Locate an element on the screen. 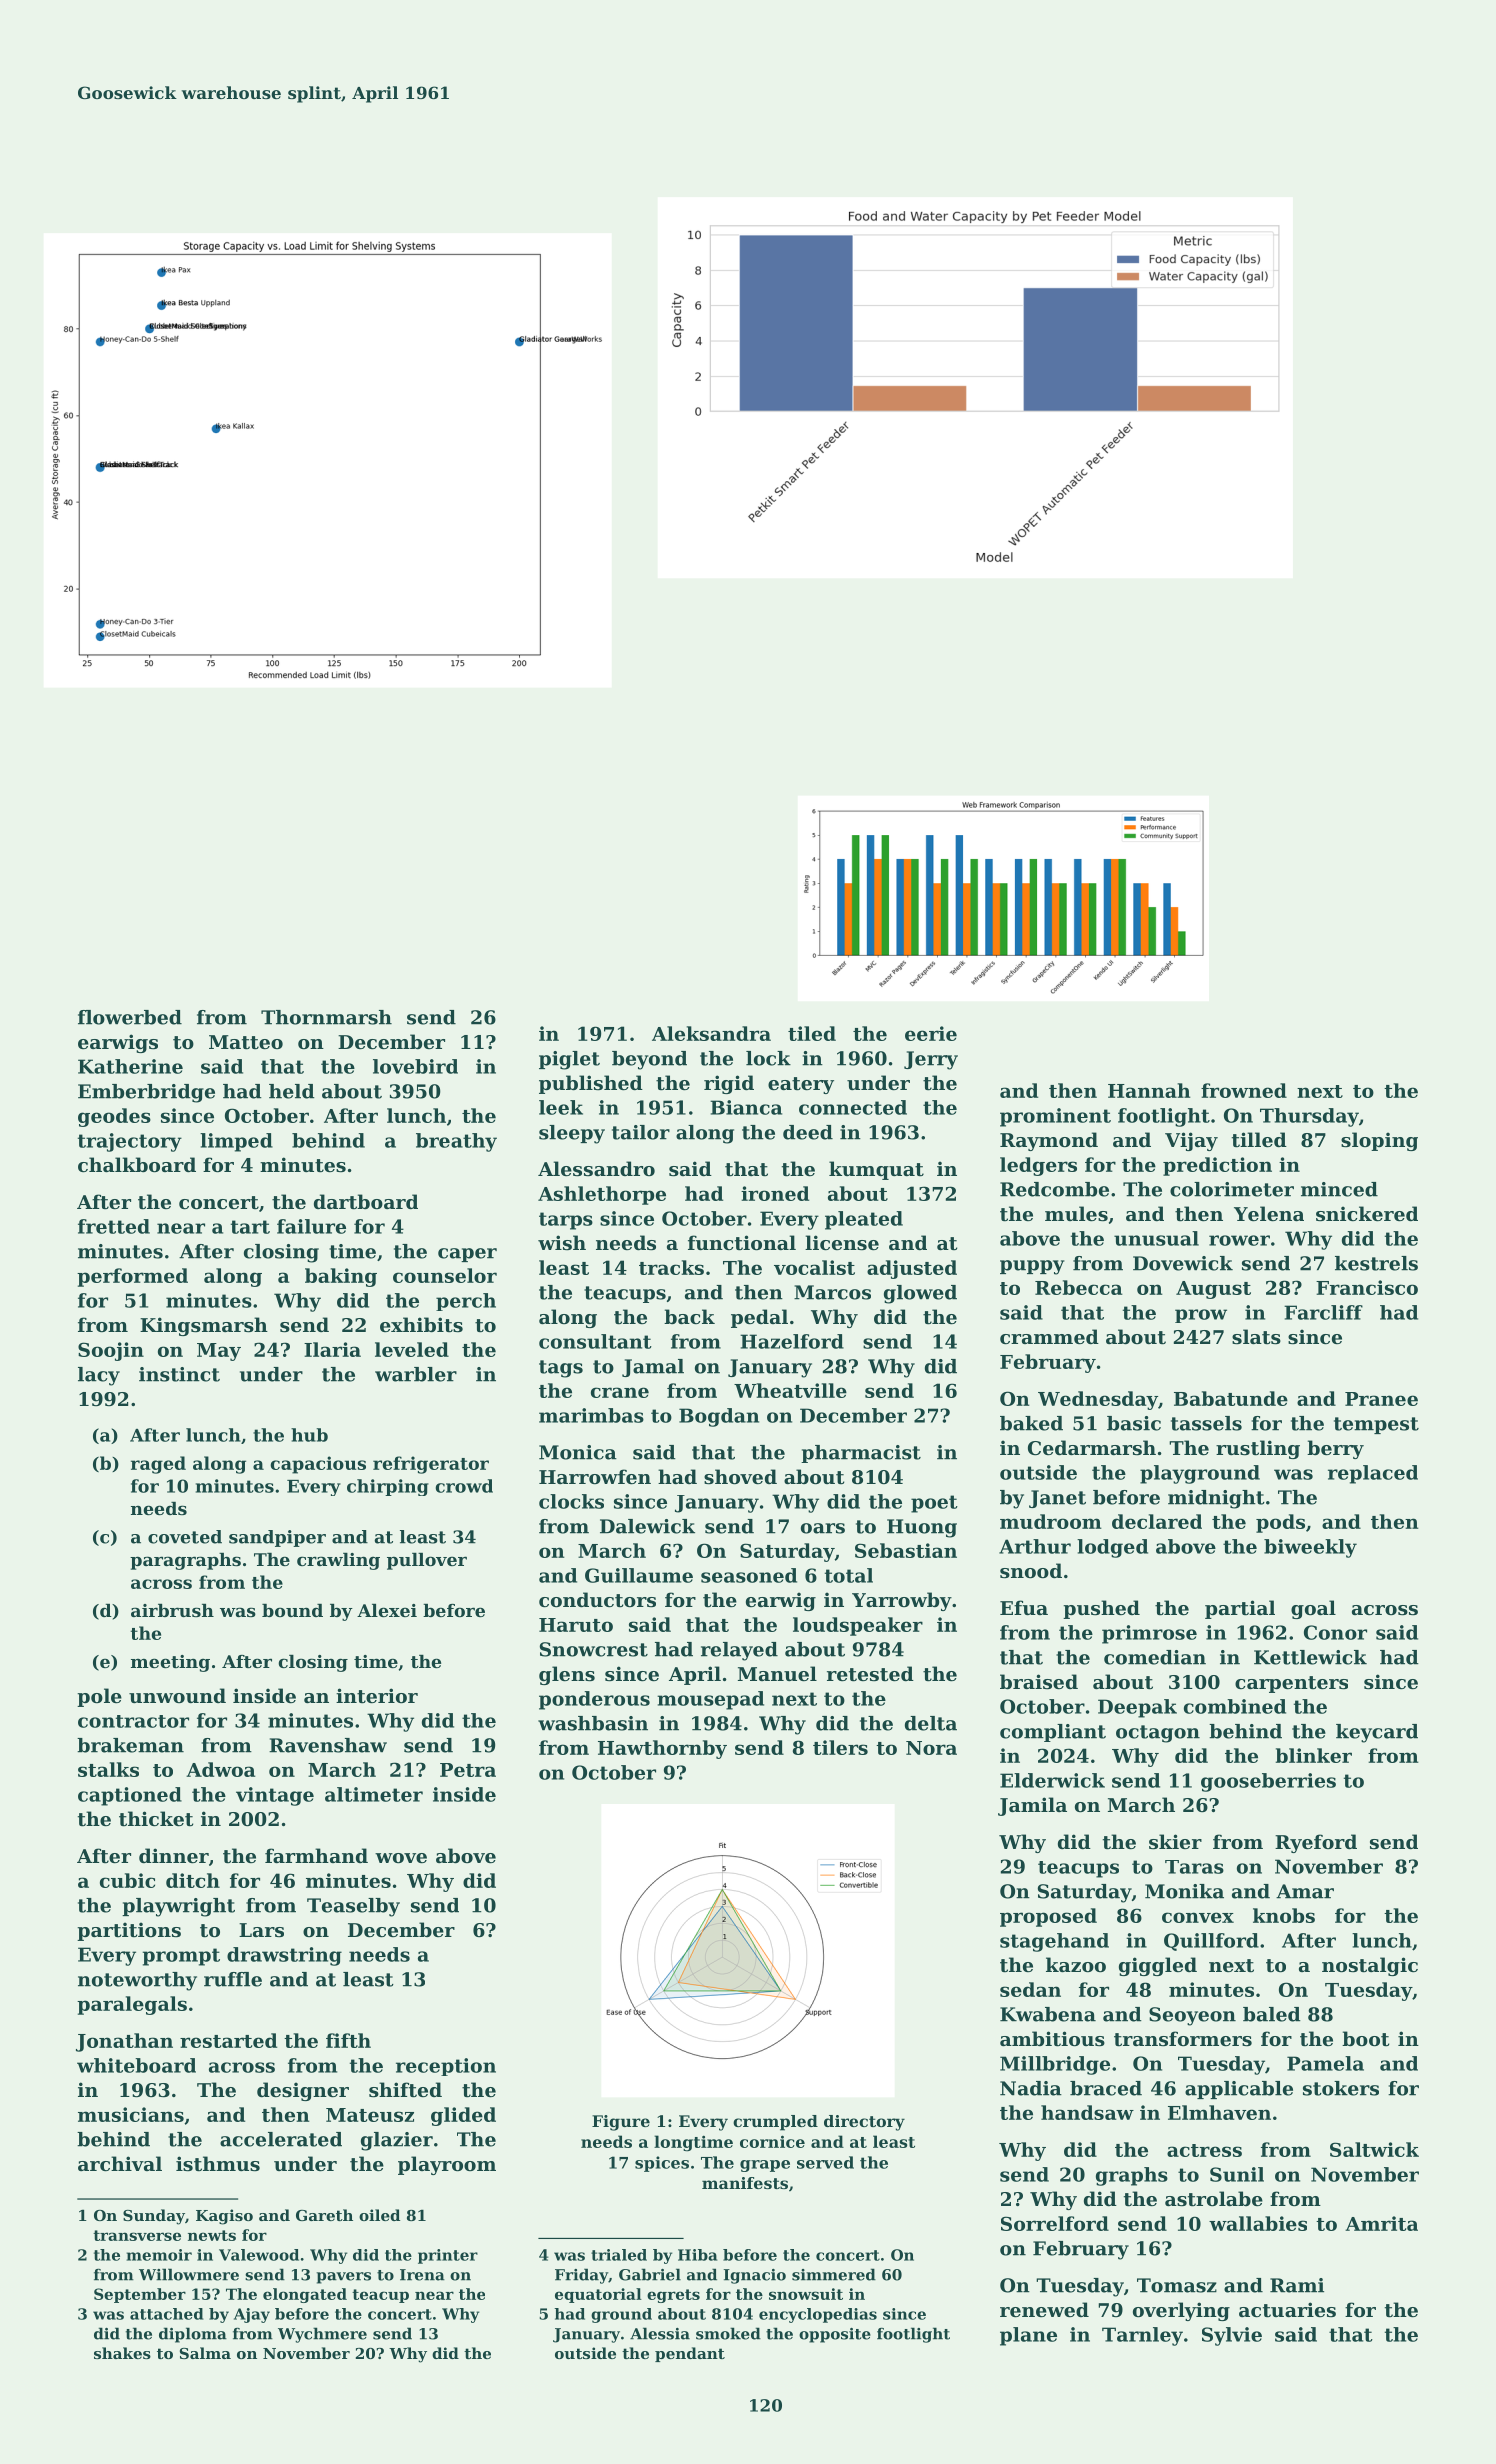 Image resolution: width=1496 pixels, height=2464 pixels. partitions is located at coordinates (129, 1931).
